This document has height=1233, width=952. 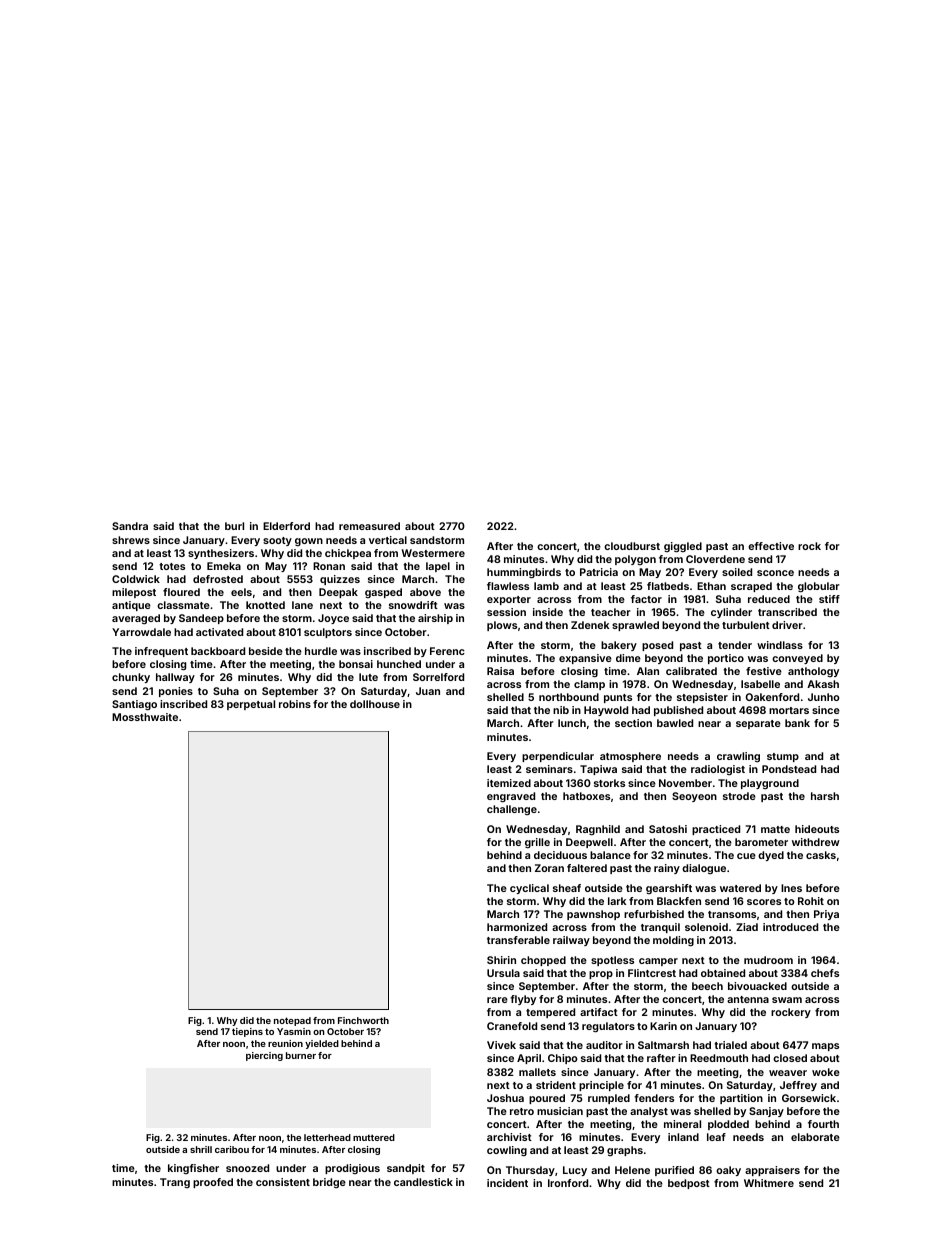 I want to click on Cloverdene, so click(x=715, y=559).
